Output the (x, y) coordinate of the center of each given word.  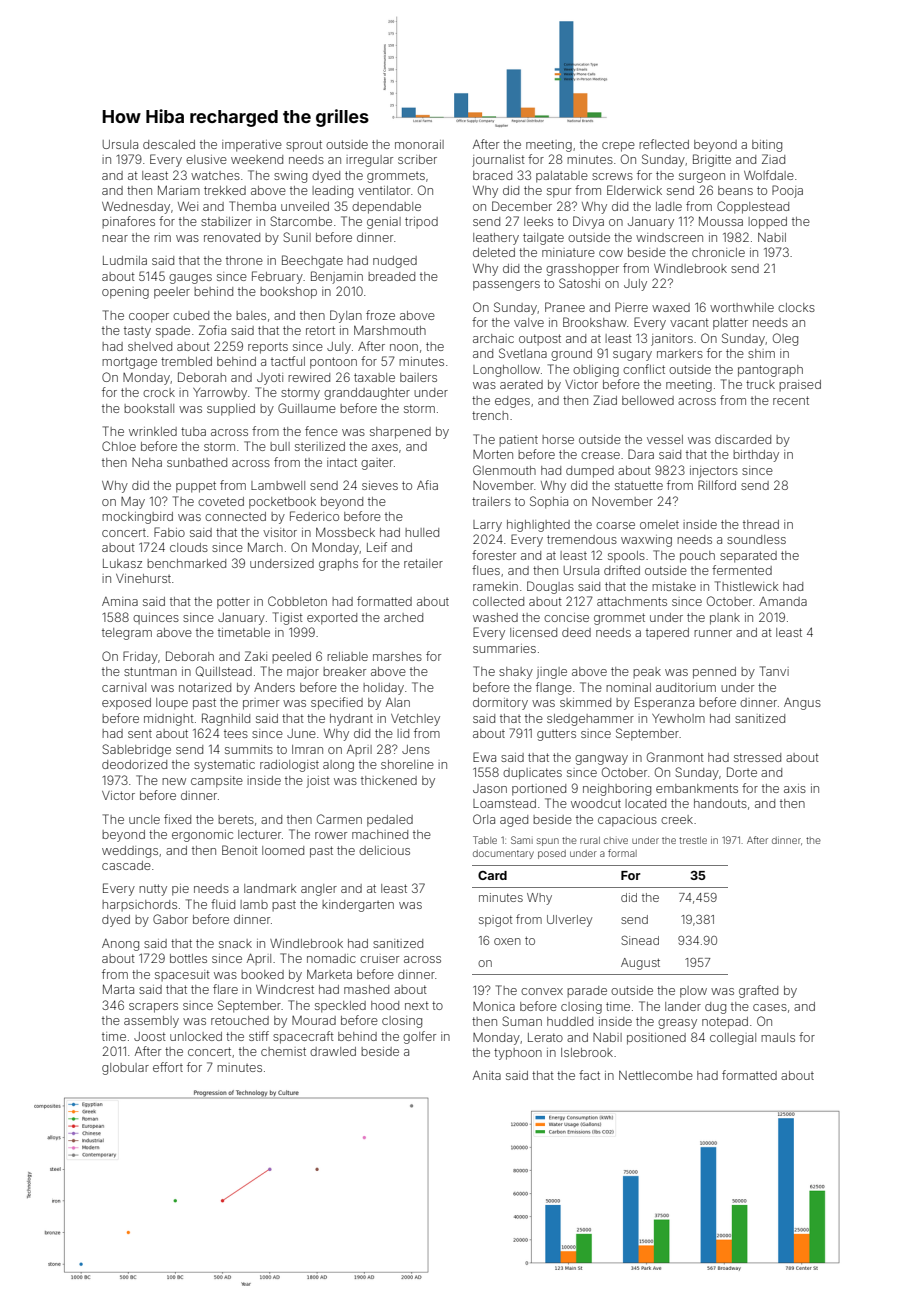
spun (548, 842)
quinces (156, 618)
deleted (494, 252)
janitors (672, 340)
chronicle (718, 252)
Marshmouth (390, 330)
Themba (252, 206)
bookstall (149, 408)
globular (125, 1069)
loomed (283, 850)
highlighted (538, 526)
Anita (487, 1075)
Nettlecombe (656, 1075)
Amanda (783, 601)
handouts (720, 803)
